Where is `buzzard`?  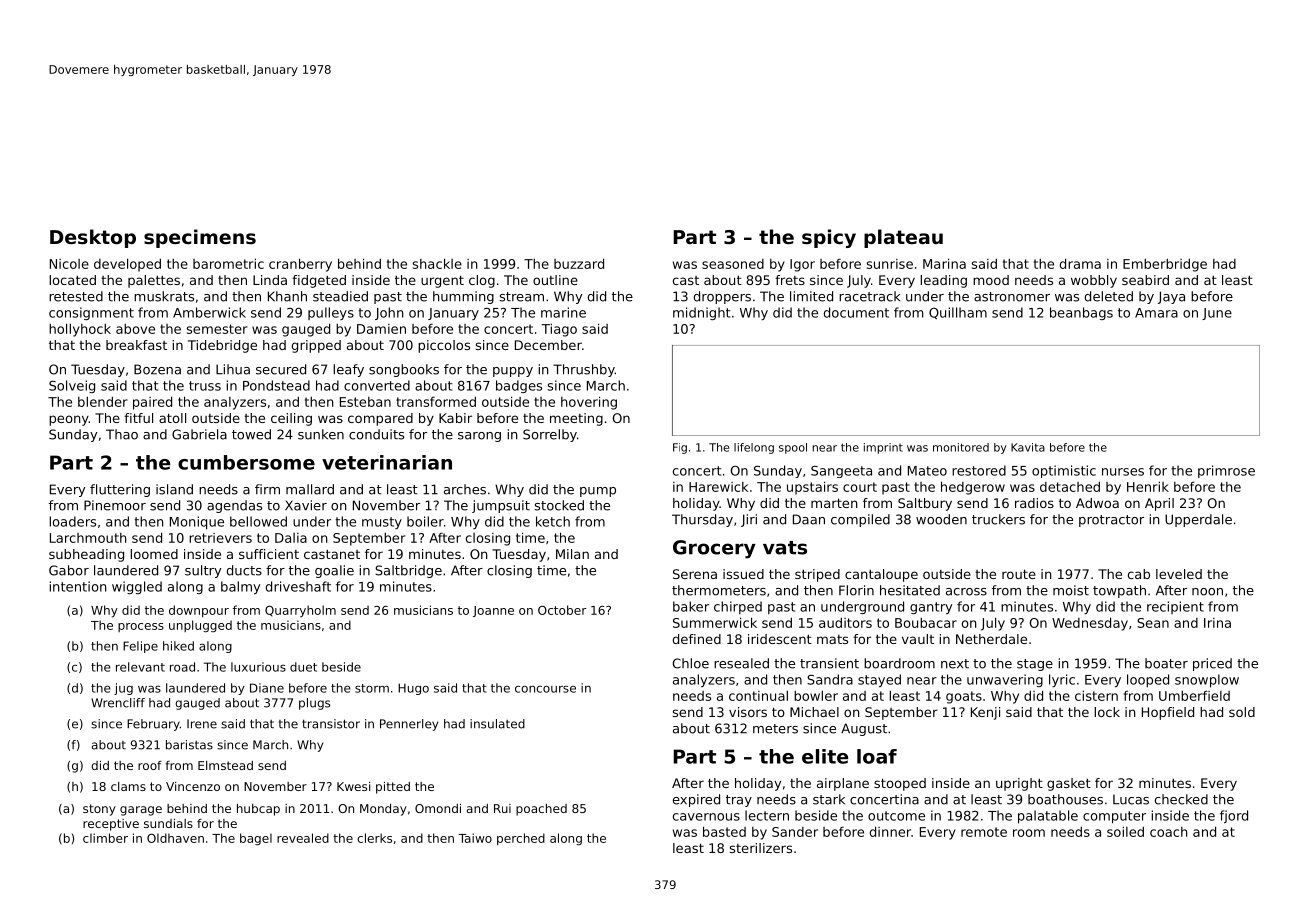 buzzard is located at coordinates (579, 263).
